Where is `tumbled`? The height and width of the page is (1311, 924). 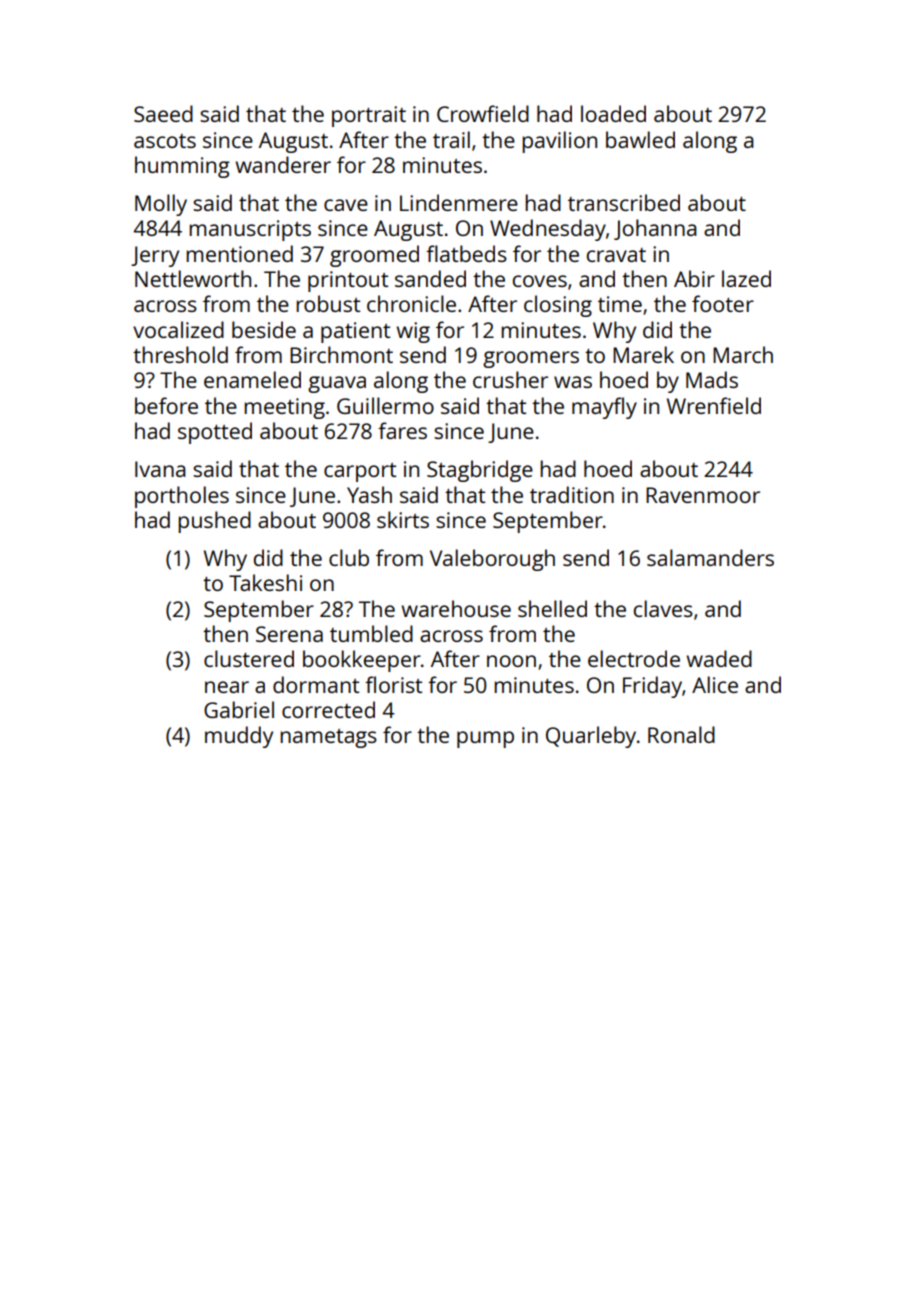 tumbled is located at coordinates (371, 633).
